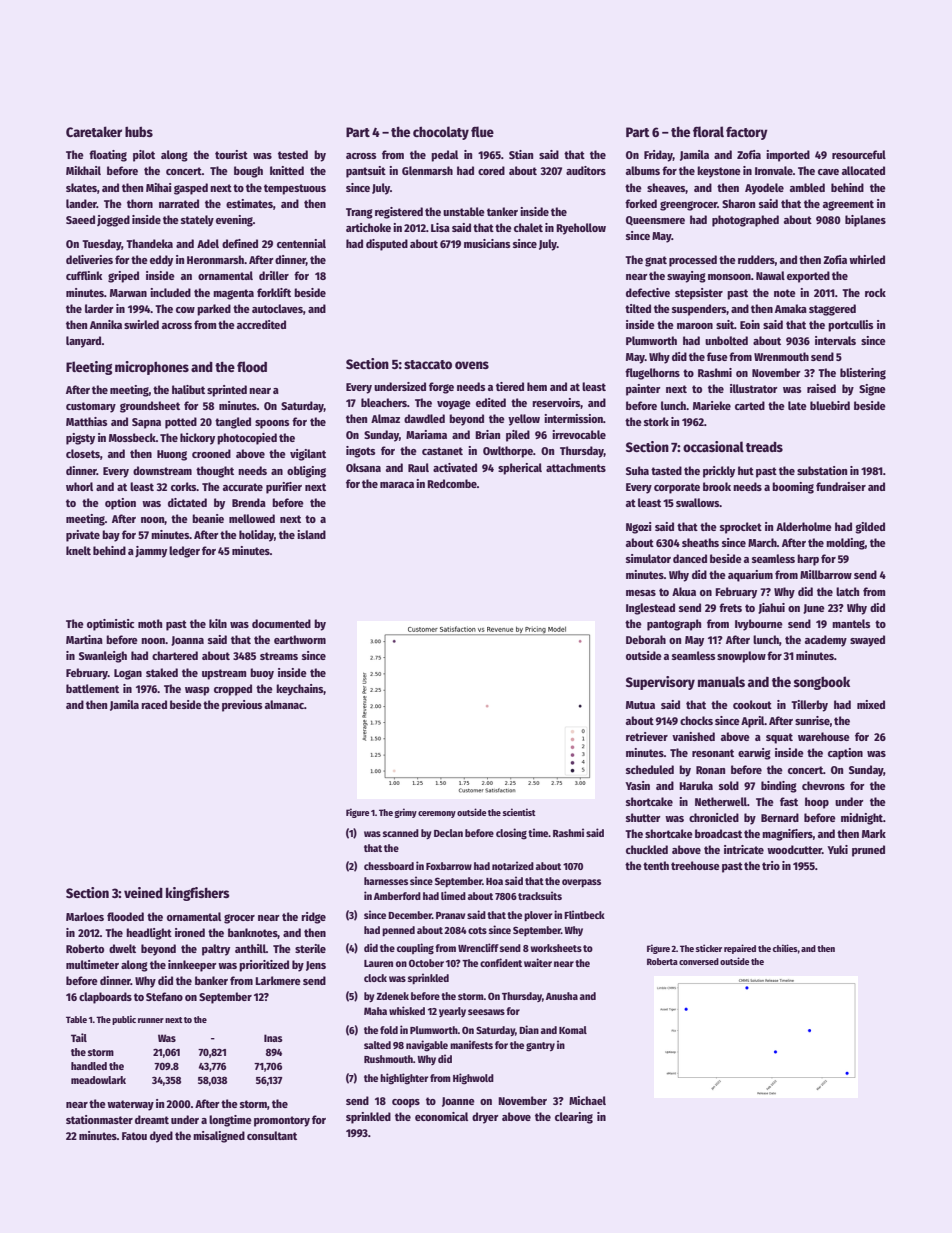 This page has height=1233, width=952. What do you see at coordinates (216, 950) in the page?
I see `paltry` at bounding box center [216, 950].
